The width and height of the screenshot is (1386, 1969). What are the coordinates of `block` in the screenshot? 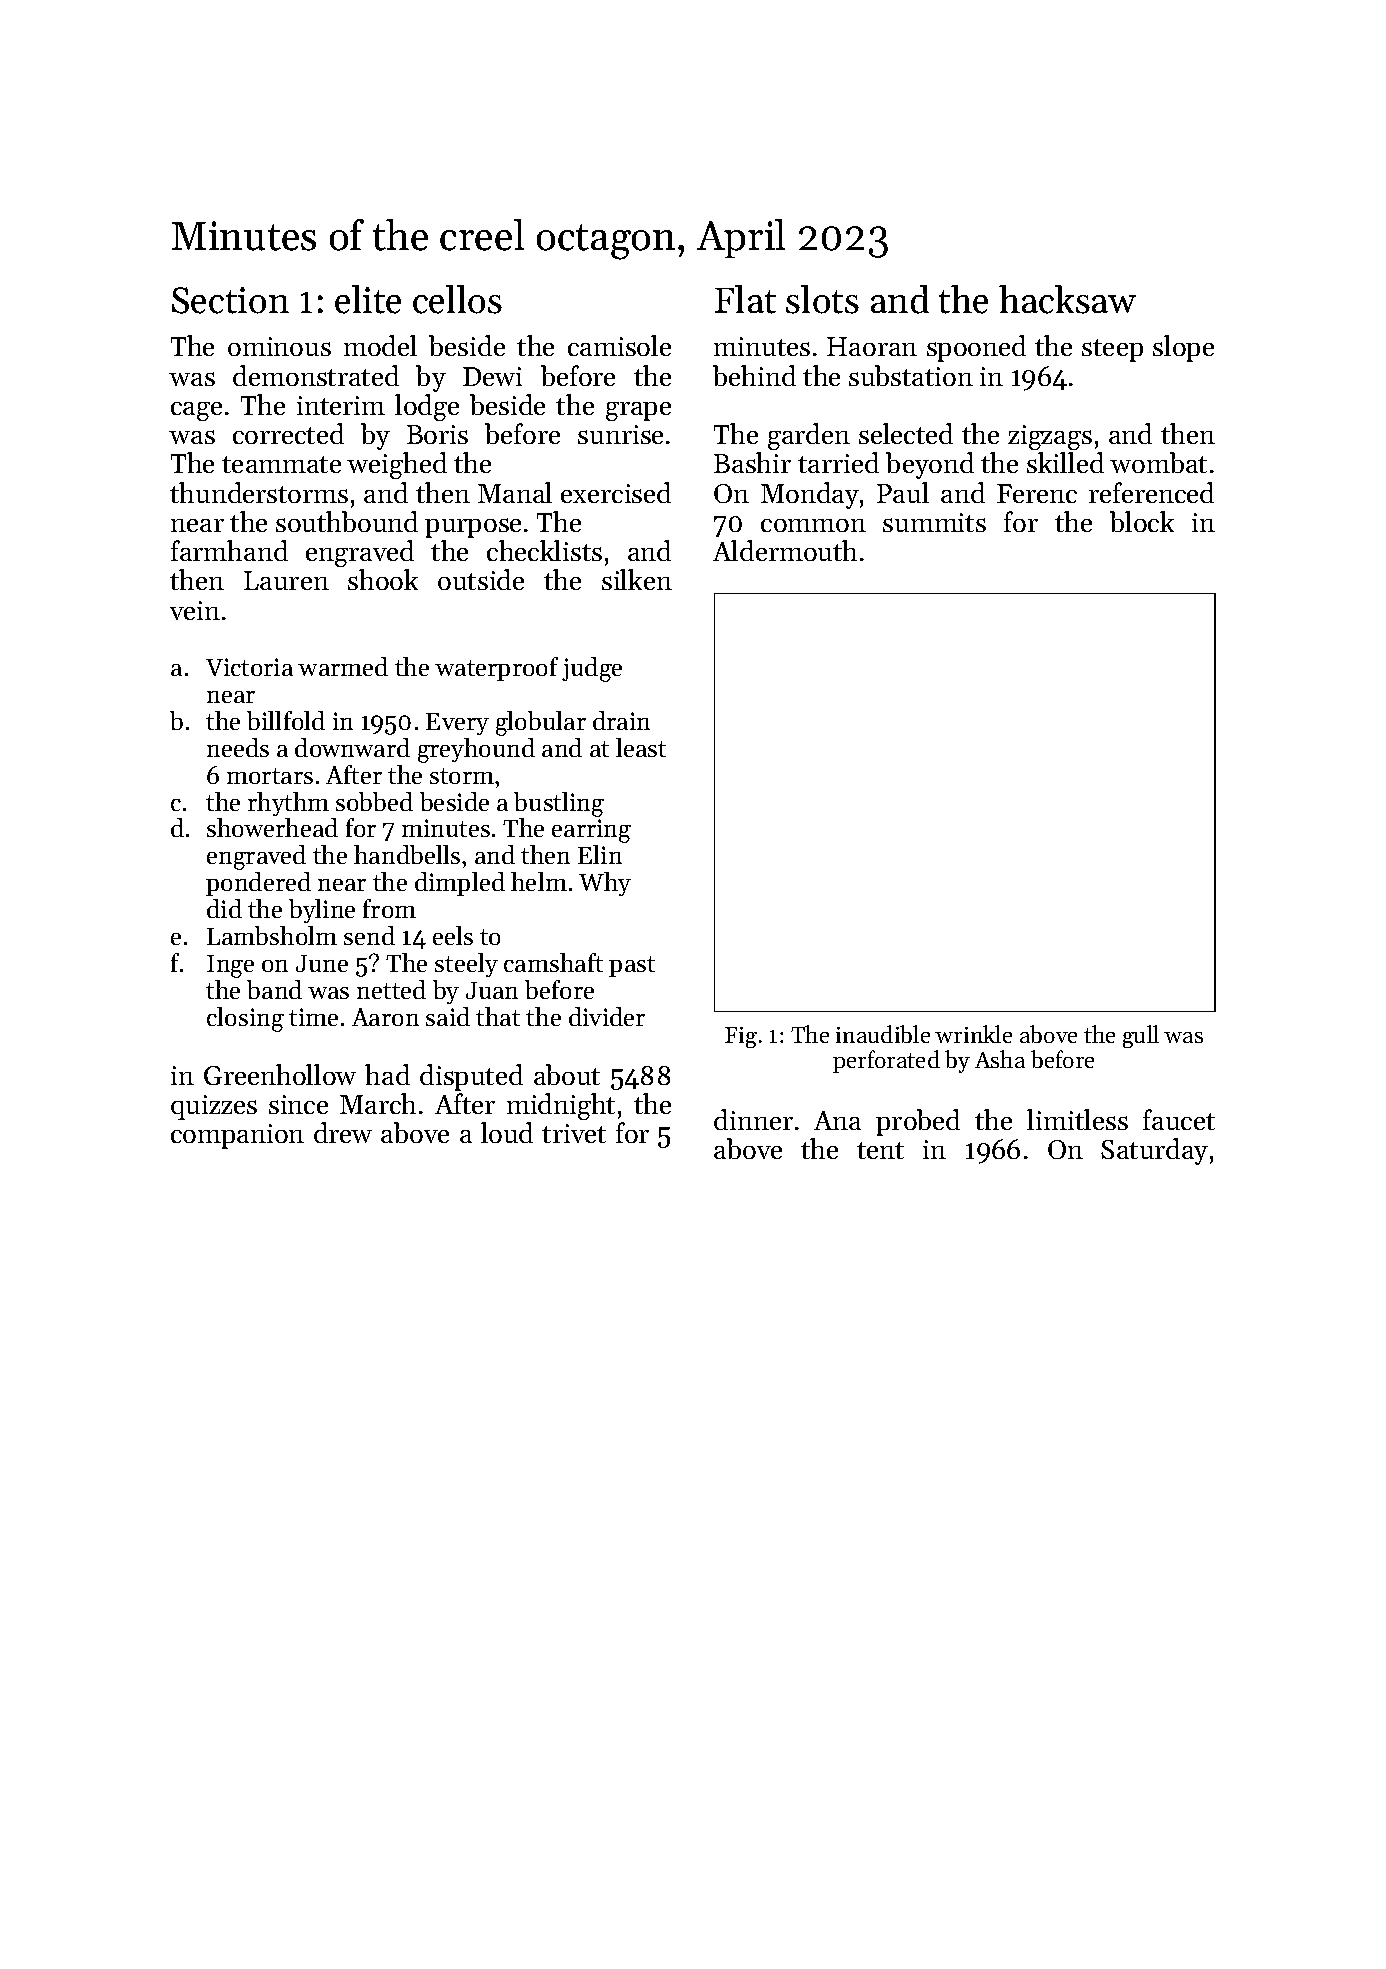 It's located at (1142, 521).
